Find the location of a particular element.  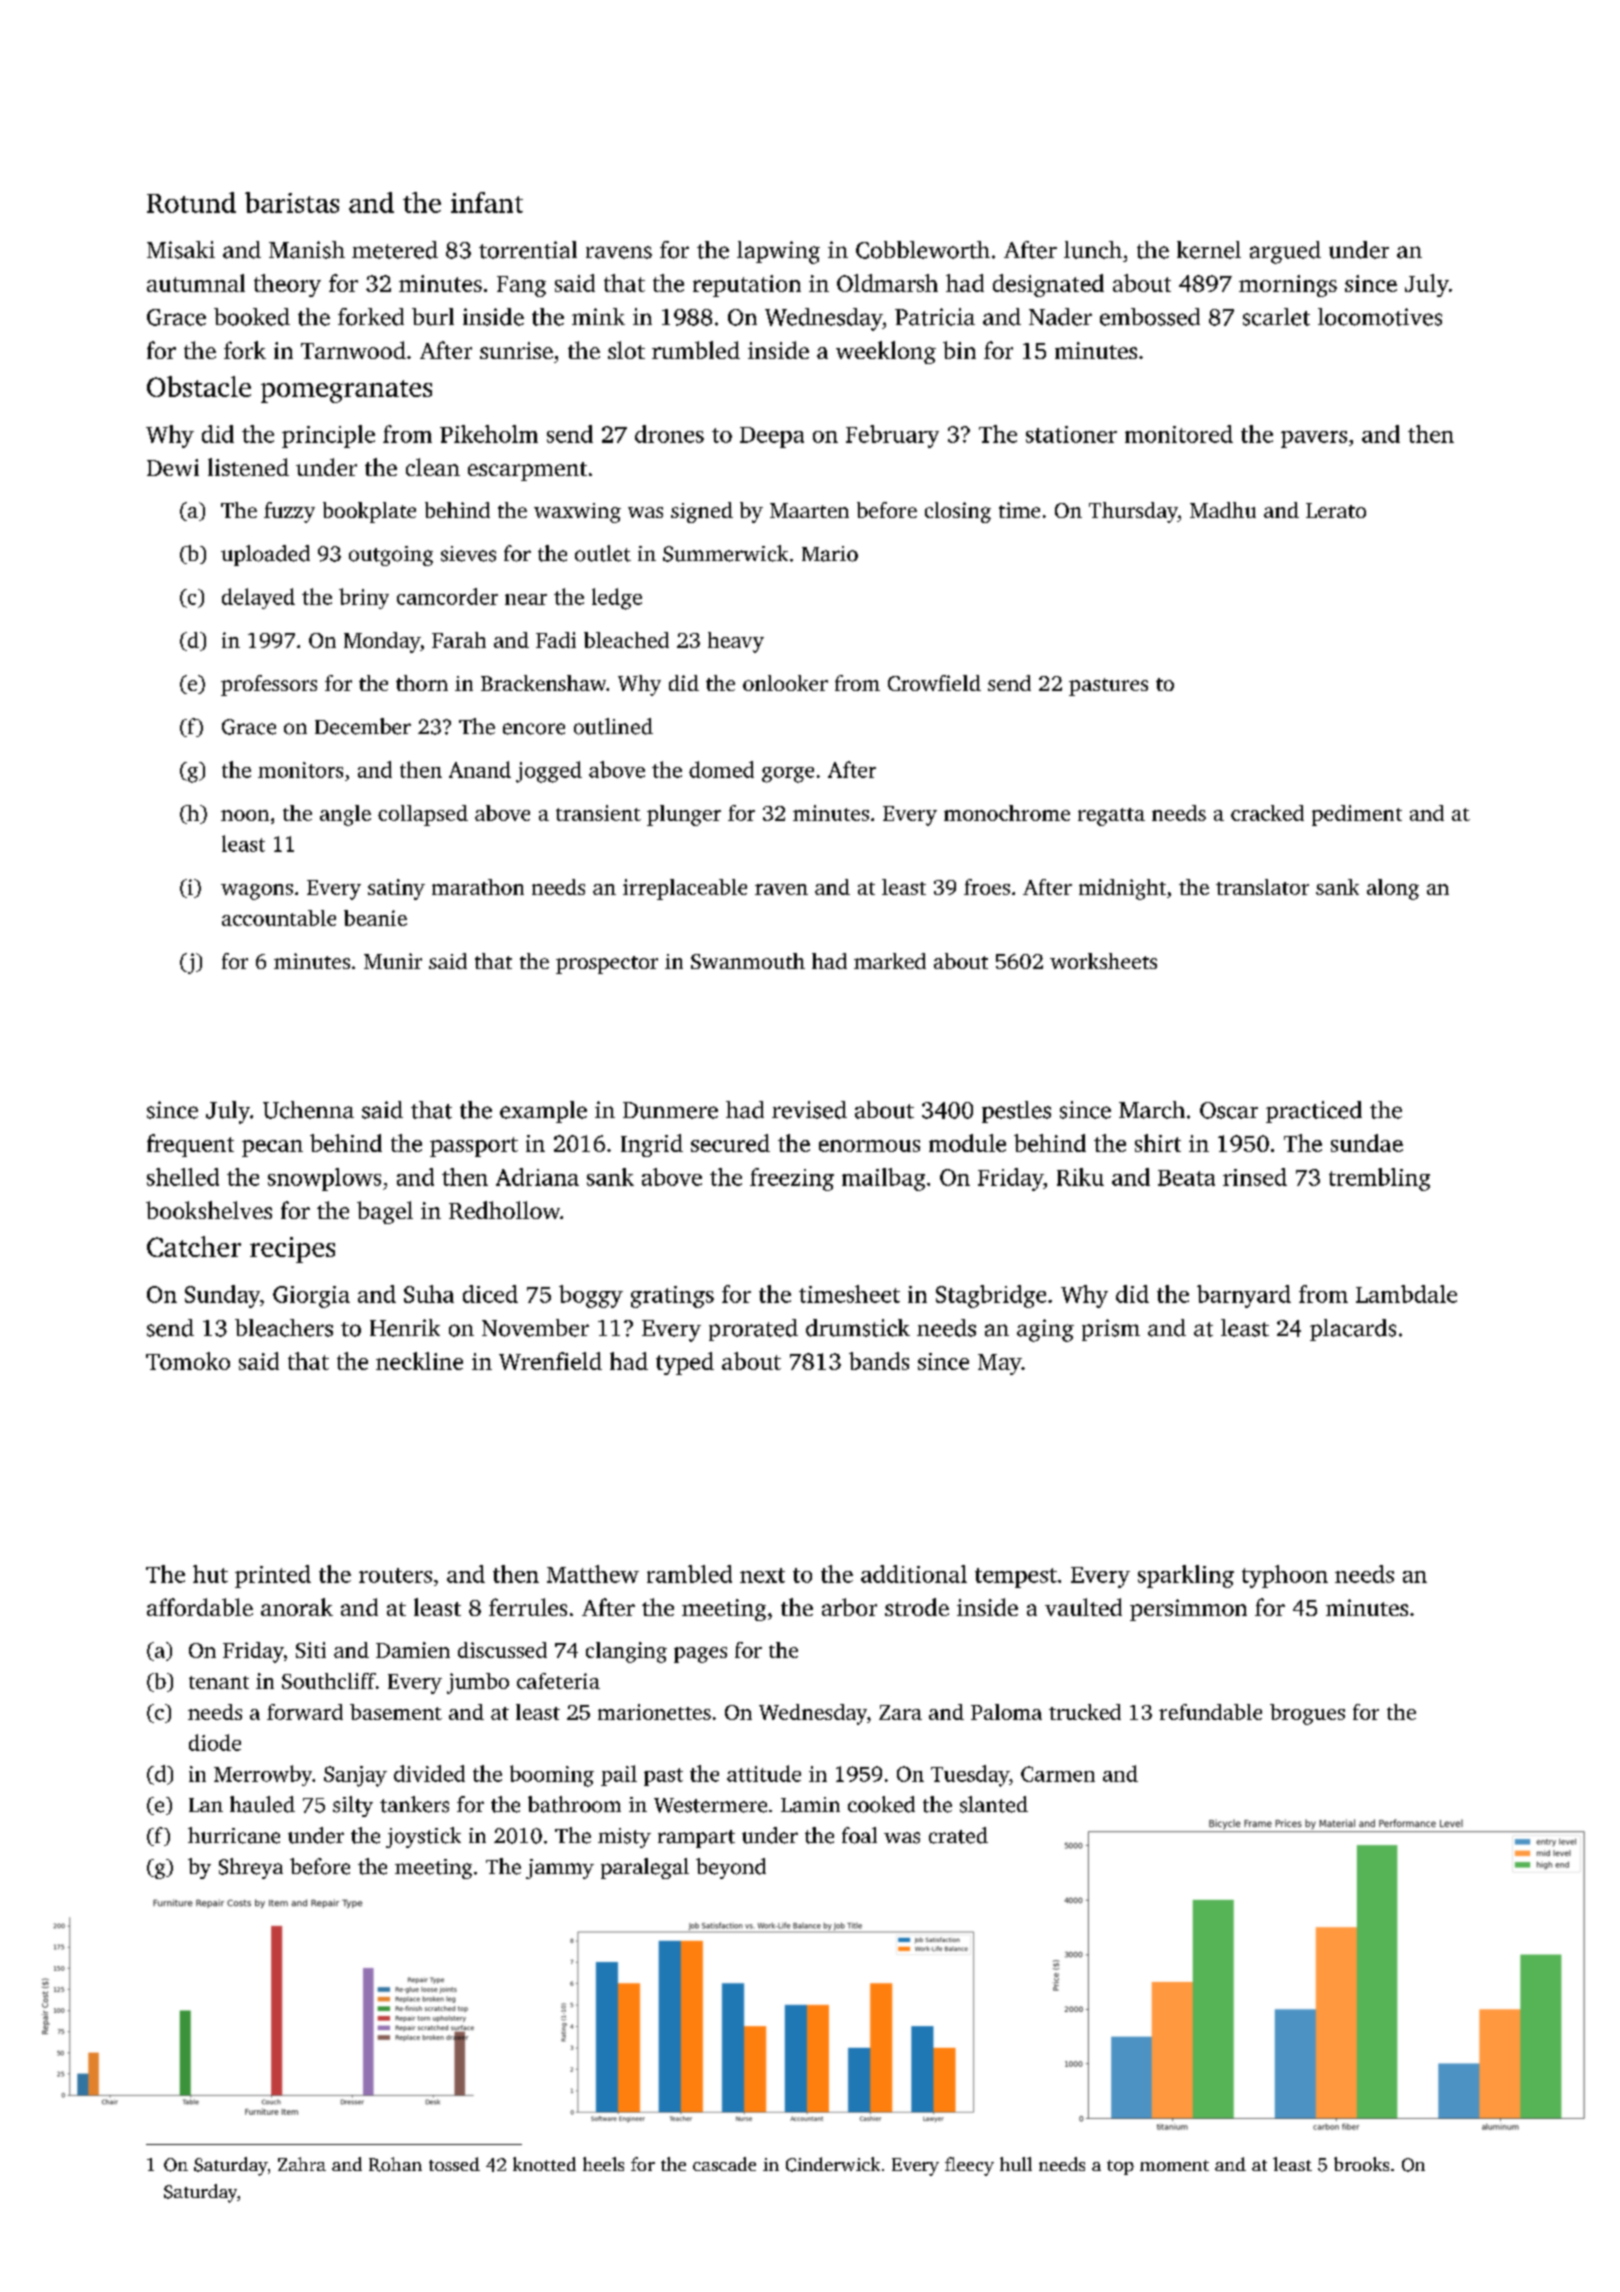

ledge is located at coordinates (617, 599).
